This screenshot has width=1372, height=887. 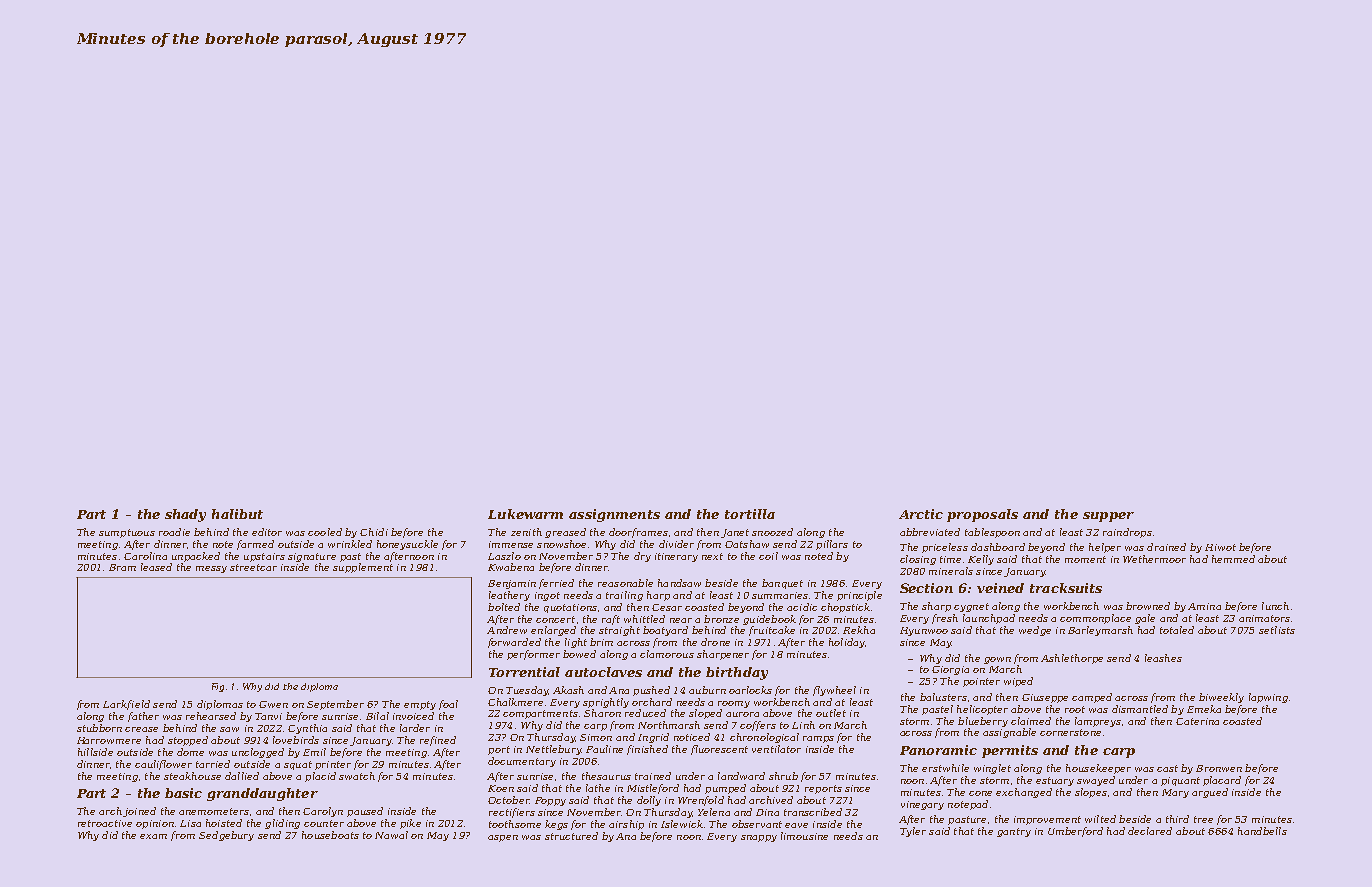 I want to click on Bram, so click(x=122, y=567).
